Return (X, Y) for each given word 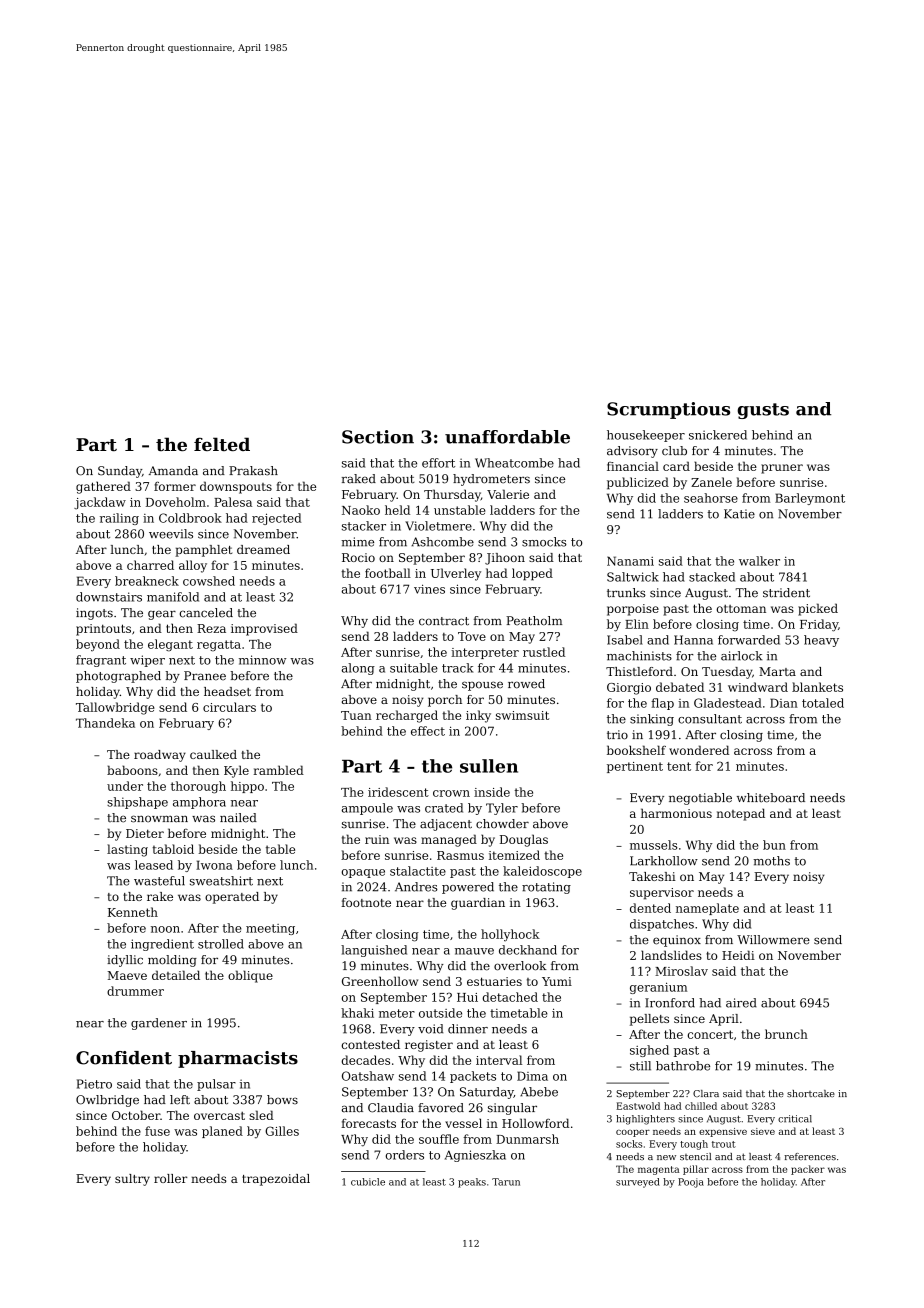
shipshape (137, 803)
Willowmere (773, 940)
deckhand (528, 950)
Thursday (452, 495)
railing (119, 519)
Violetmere (438, 526)
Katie (739, 514)
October (136, 1115)
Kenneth (133, 912)
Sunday (120, 472)
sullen (489, 766)
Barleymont (810, 499)
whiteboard (771, 798)
